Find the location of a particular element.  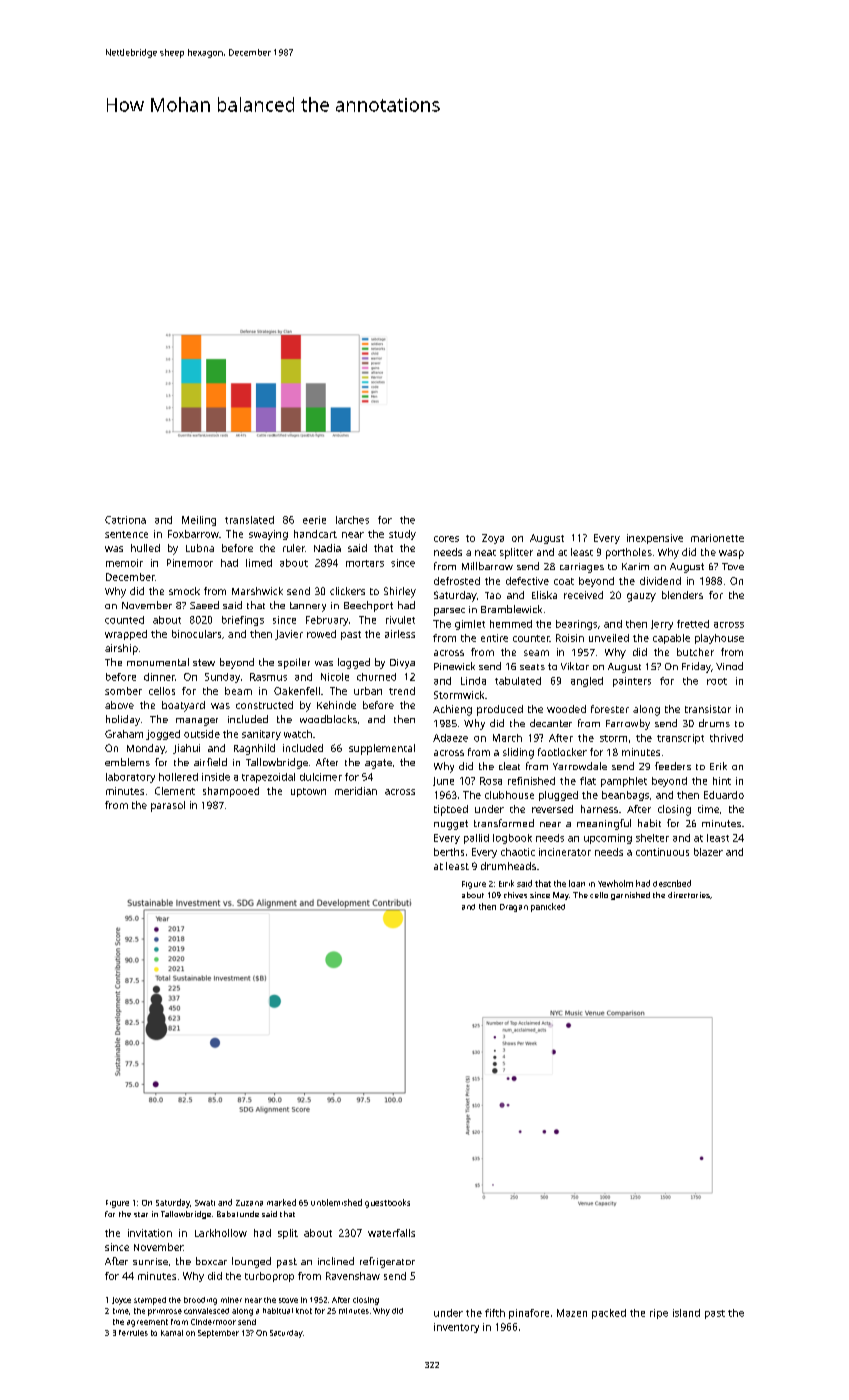

Bramblewick is located at coordinates (511, 609).
